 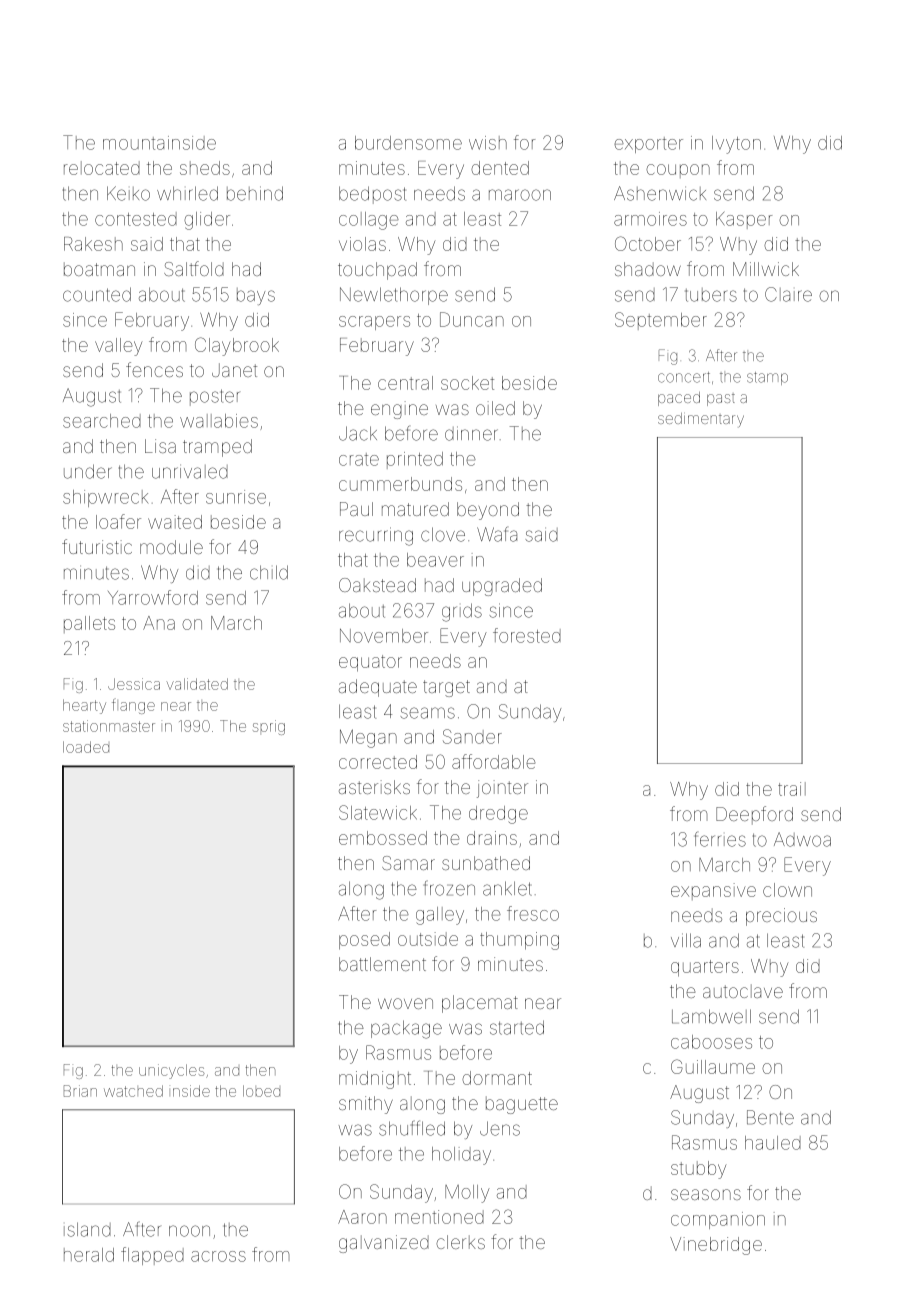 I want to click on placemat, so click(x=480, y=1004).
